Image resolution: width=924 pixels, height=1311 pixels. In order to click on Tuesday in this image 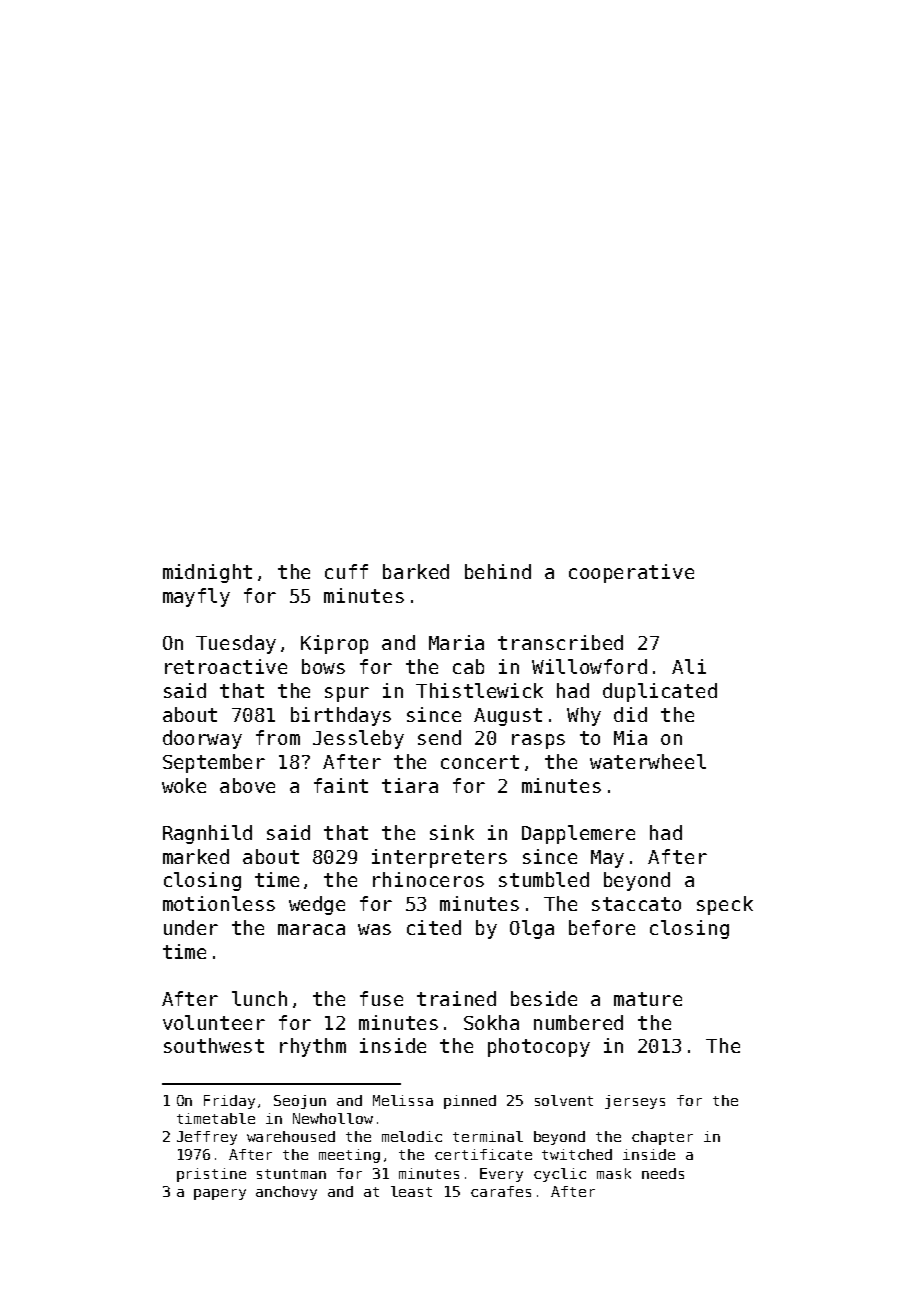, I will do `click(236, 644)`.
